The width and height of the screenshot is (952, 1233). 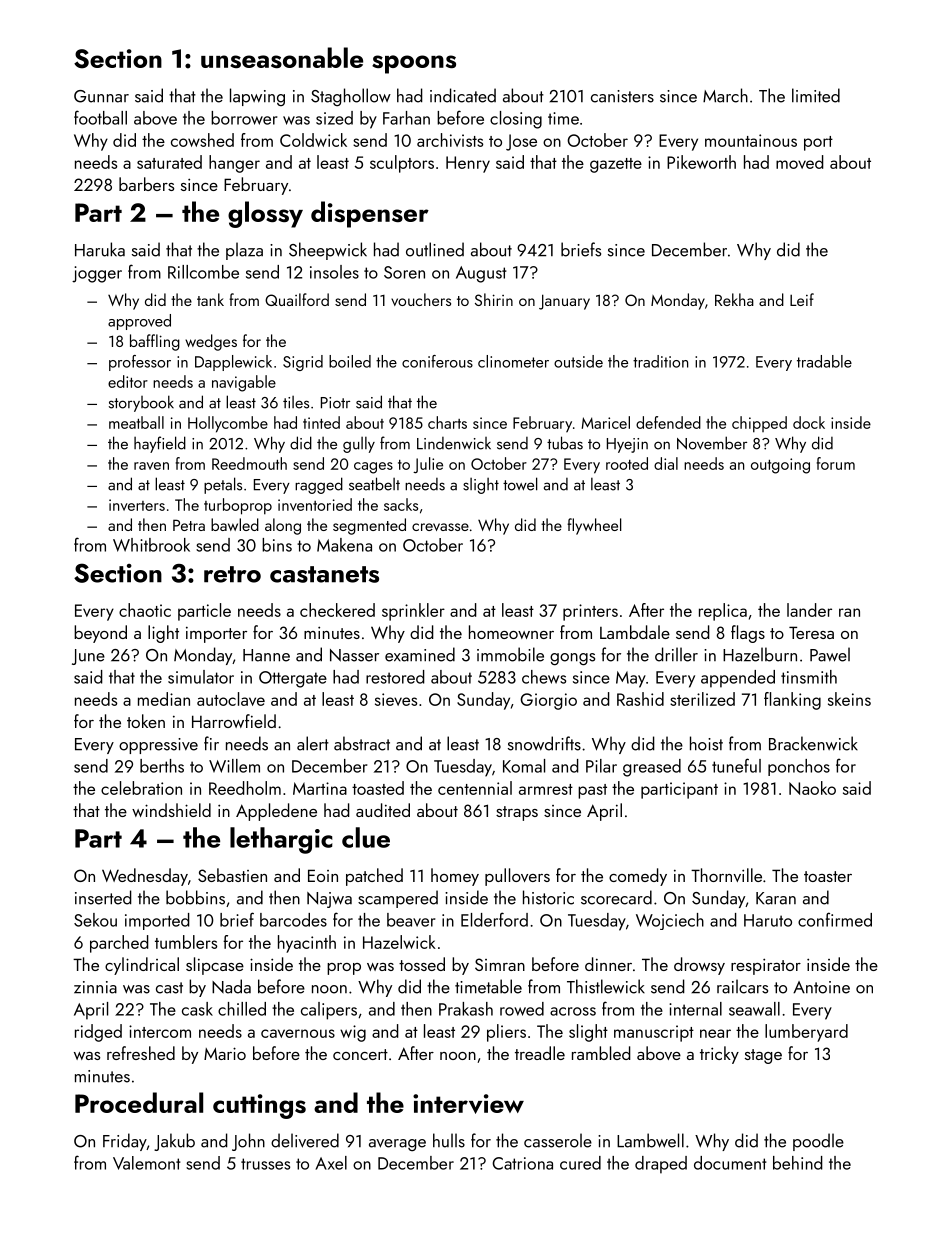 I want to click on unseasonable, so click(x=282, y=57).
